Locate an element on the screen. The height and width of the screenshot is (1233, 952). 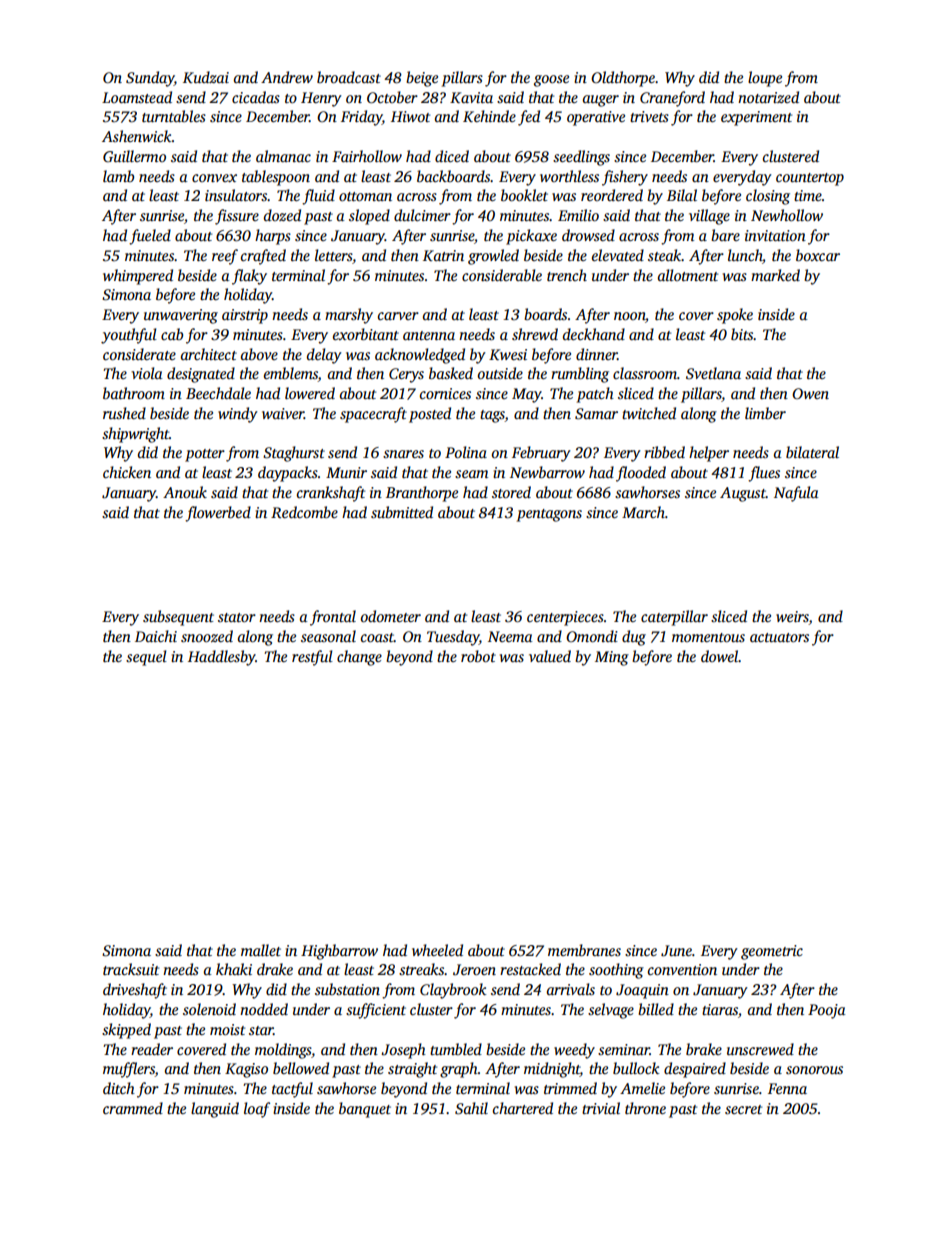
sufficient is located at coordinates (376, 1011).
